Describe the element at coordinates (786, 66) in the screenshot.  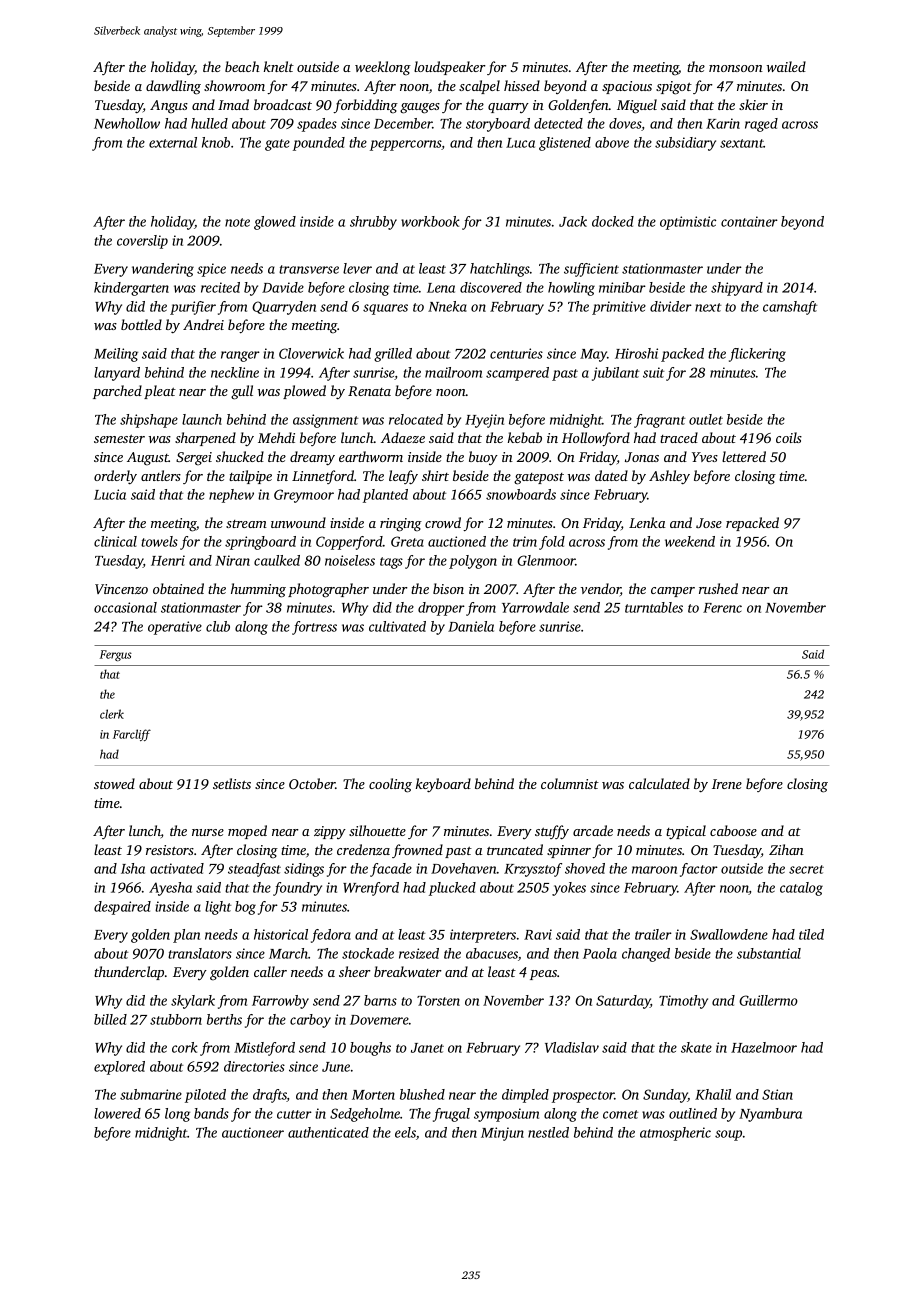
I see `wailed` at that location.
